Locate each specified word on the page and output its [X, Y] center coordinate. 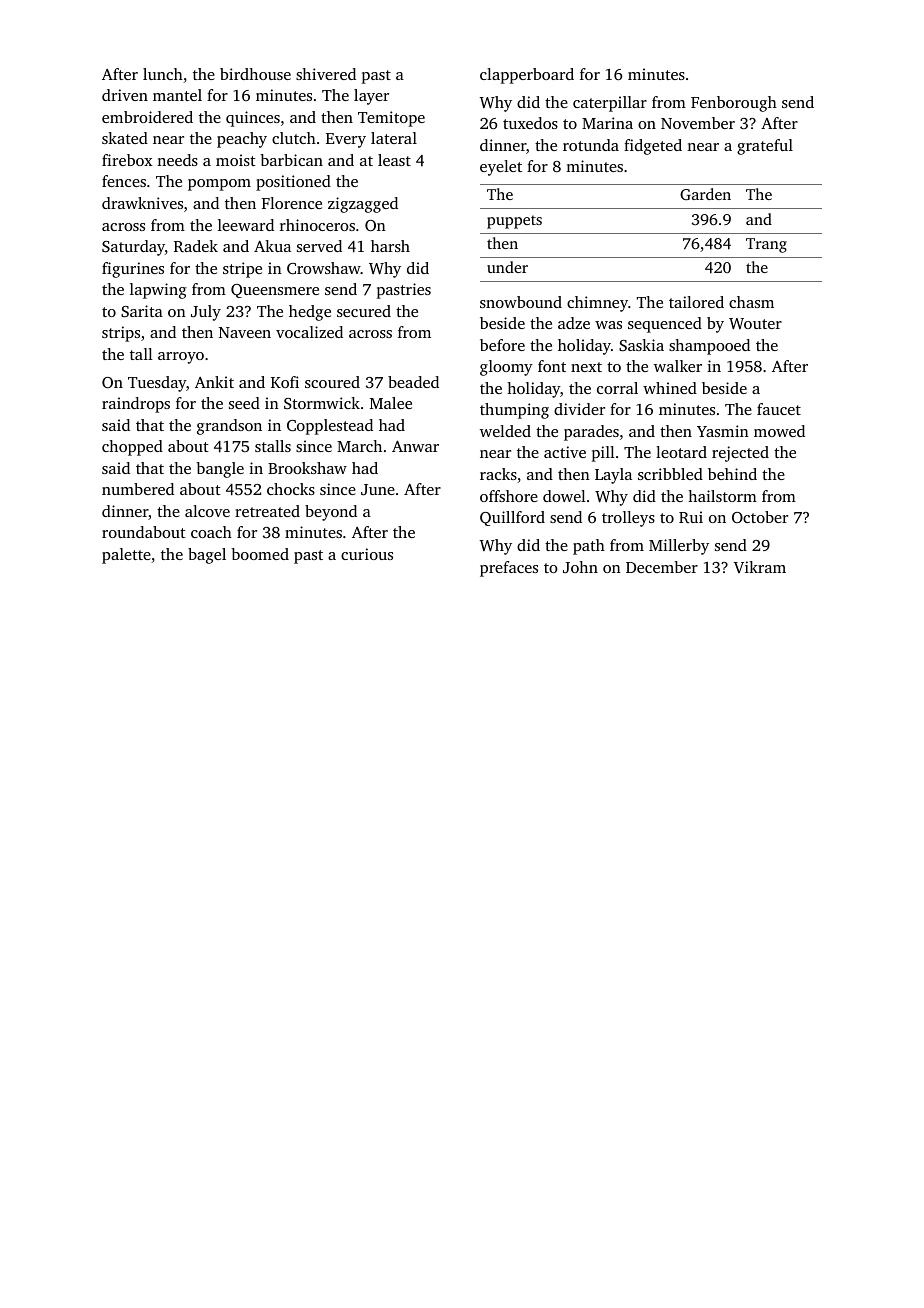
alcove [207, 511]
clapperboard [527, 76]
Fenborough [734, 104]
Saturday [133, 248]
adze [574, 323]
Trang [766, 245]
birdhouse [255, 74]
